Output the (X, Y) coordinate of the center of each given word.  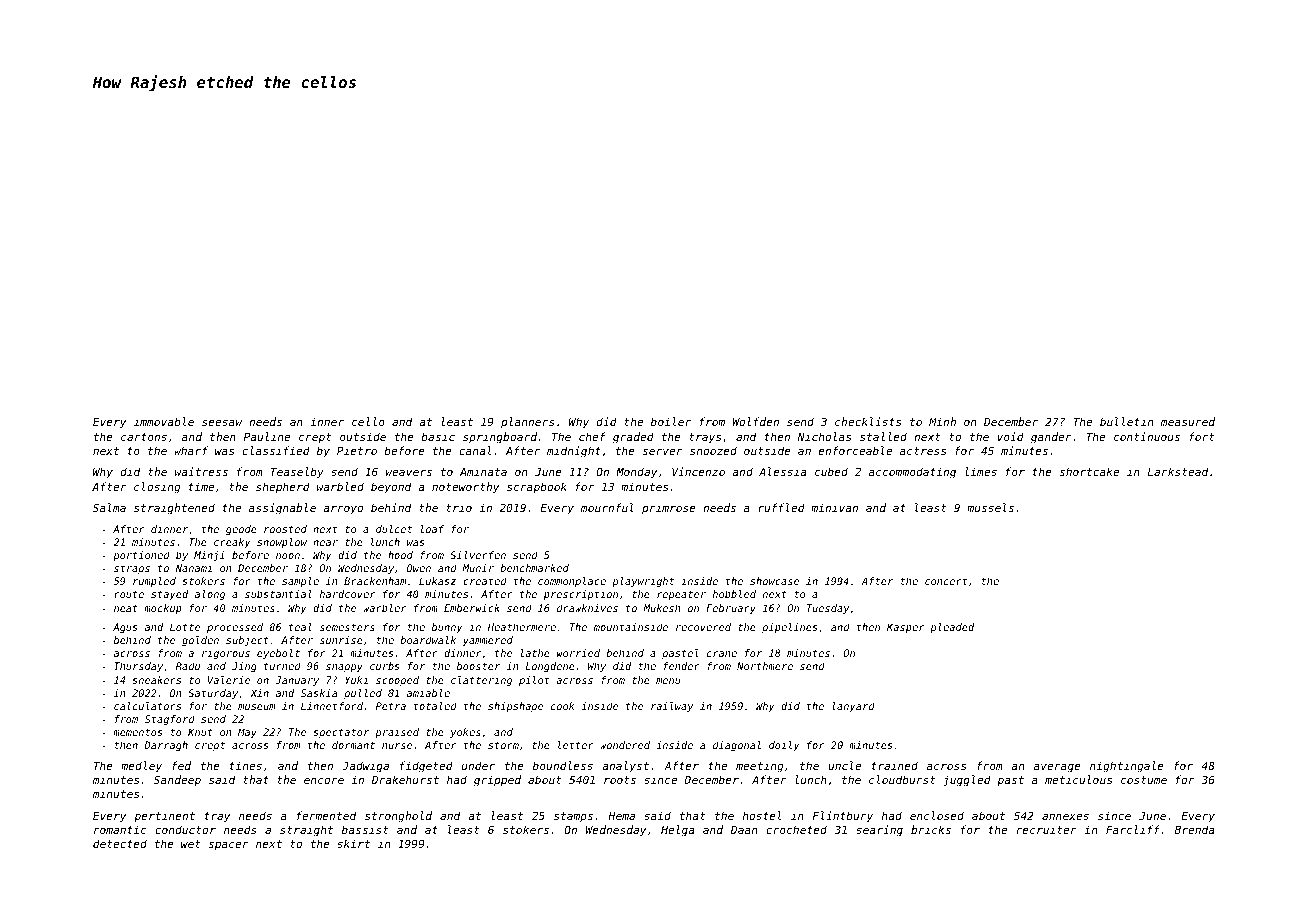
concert (946, 581)
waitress (201, 471)
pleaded (952, 628)
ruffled (781, 507)
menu (668, 681)
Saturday (213, 694)
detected (120, 843)
